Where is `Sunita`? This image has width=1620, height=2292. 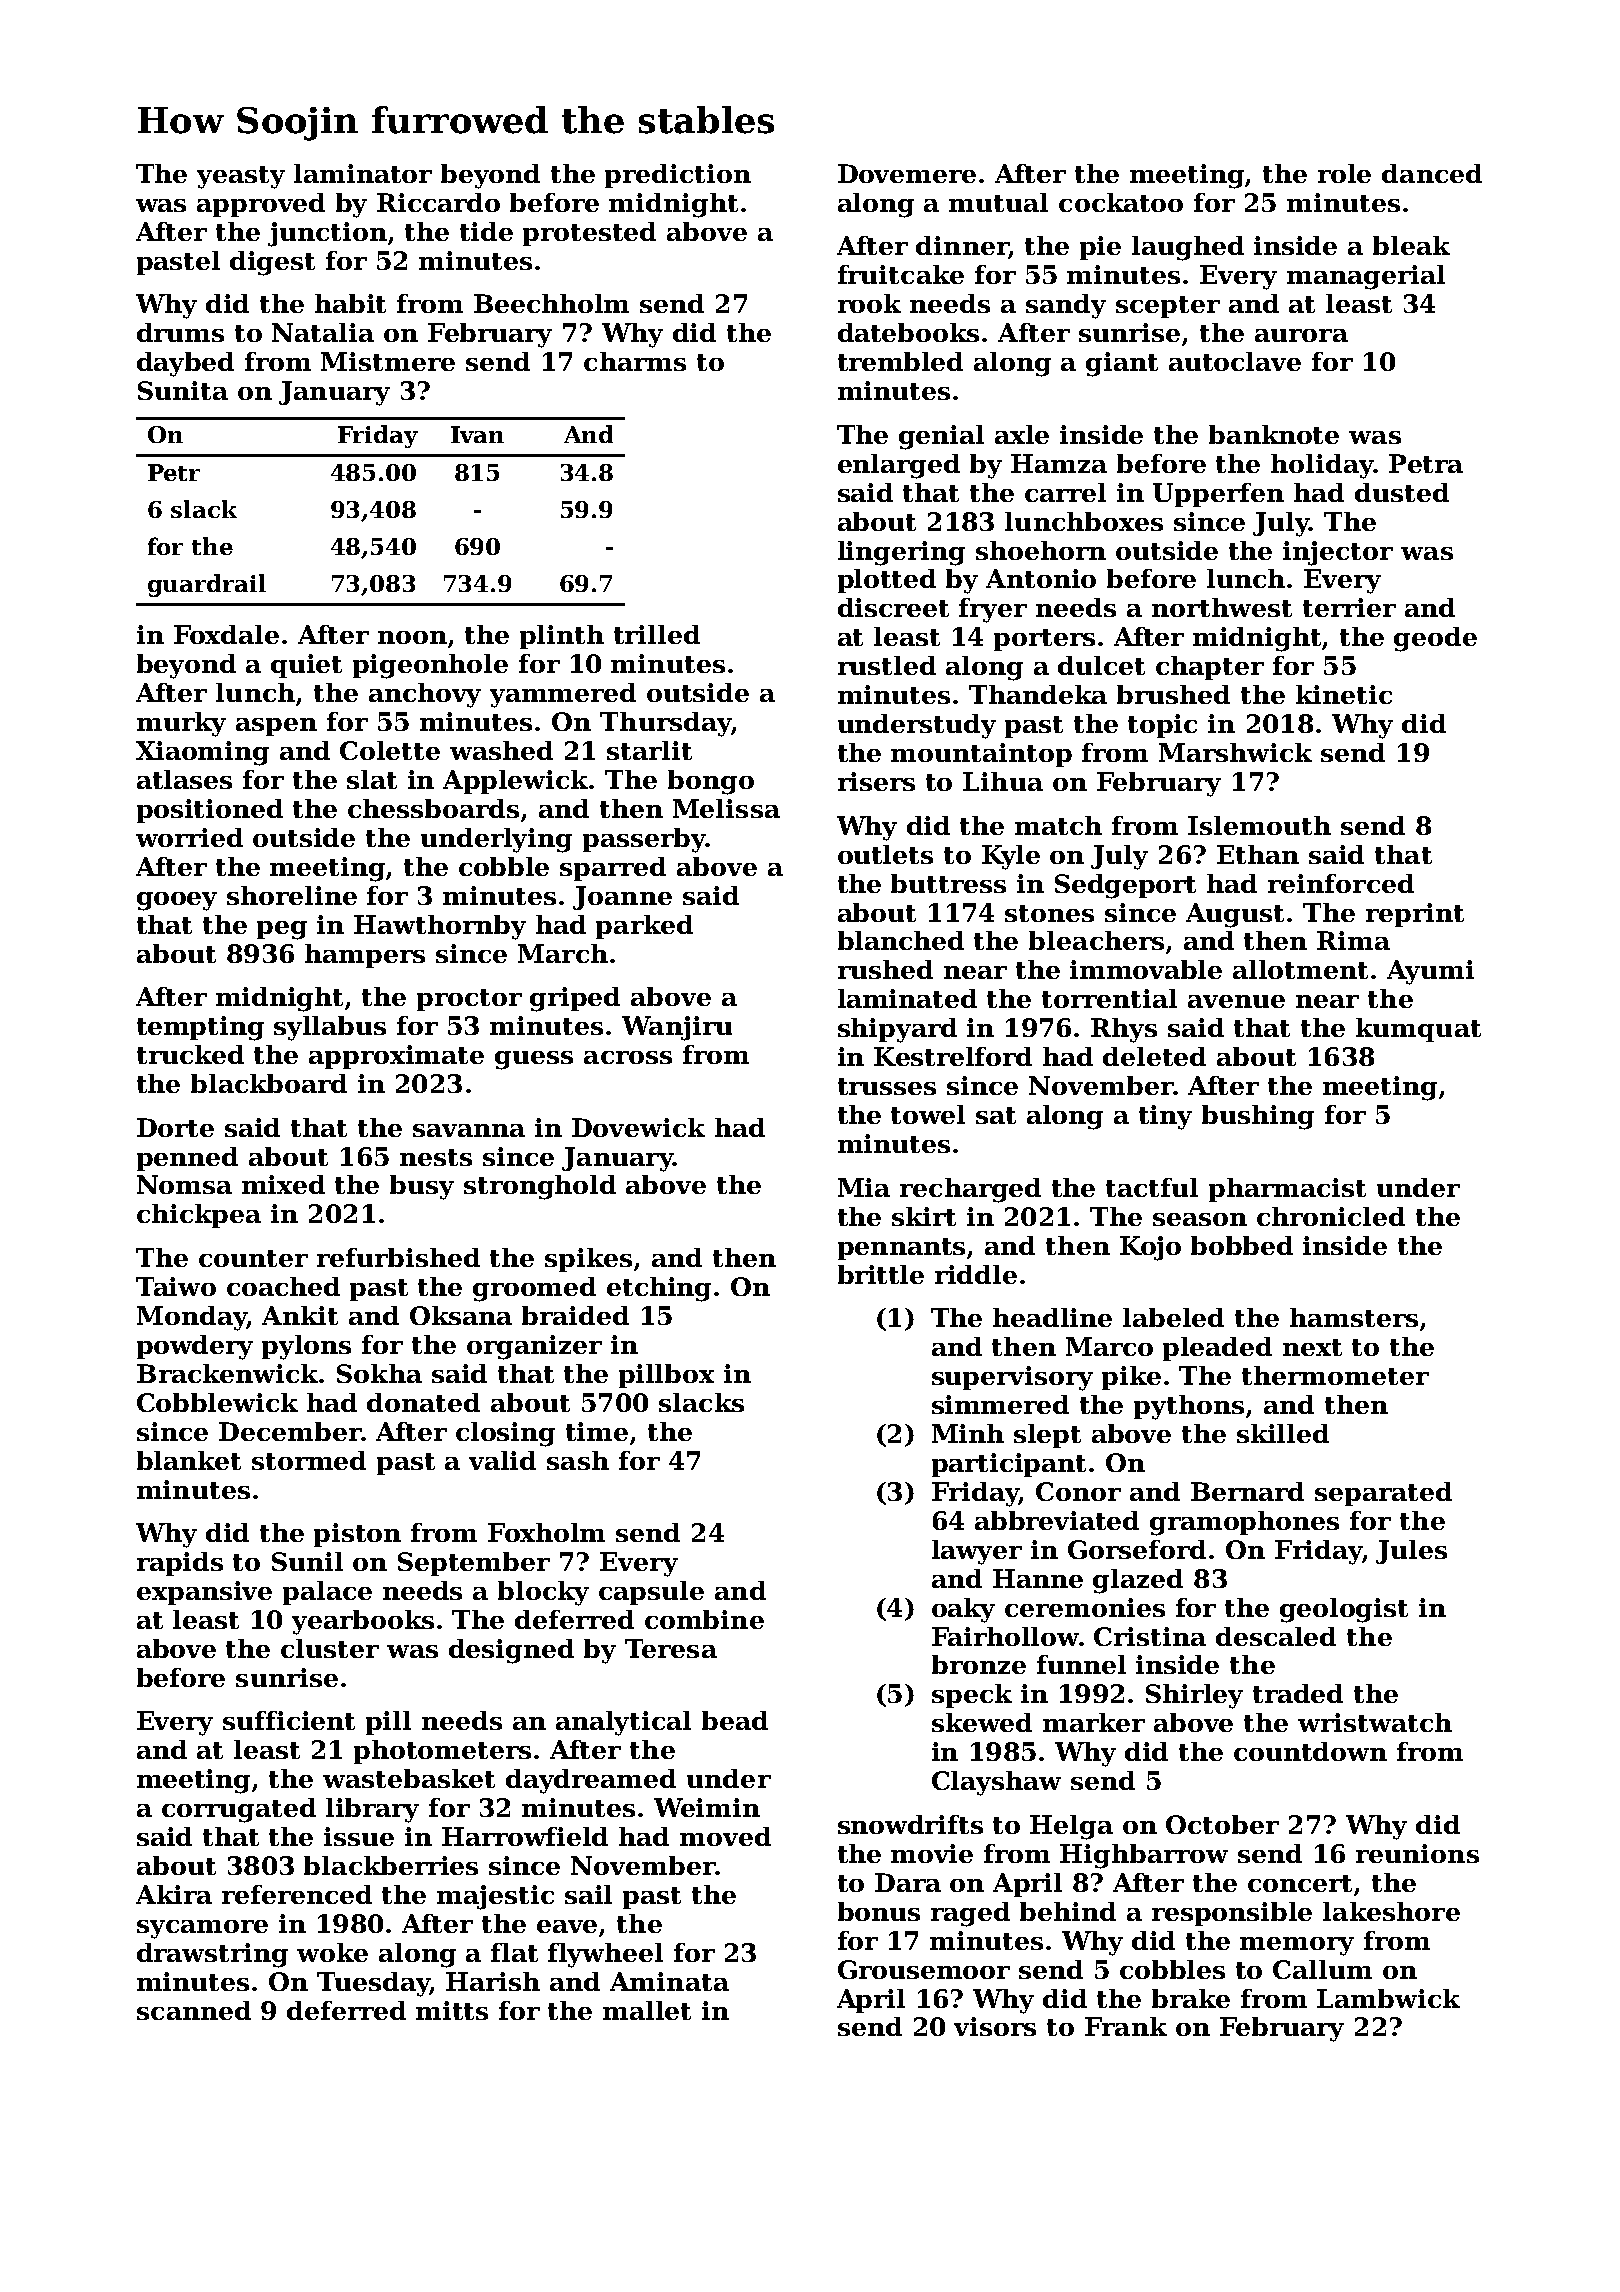
Sunita is located at coordinates (183, 390).
